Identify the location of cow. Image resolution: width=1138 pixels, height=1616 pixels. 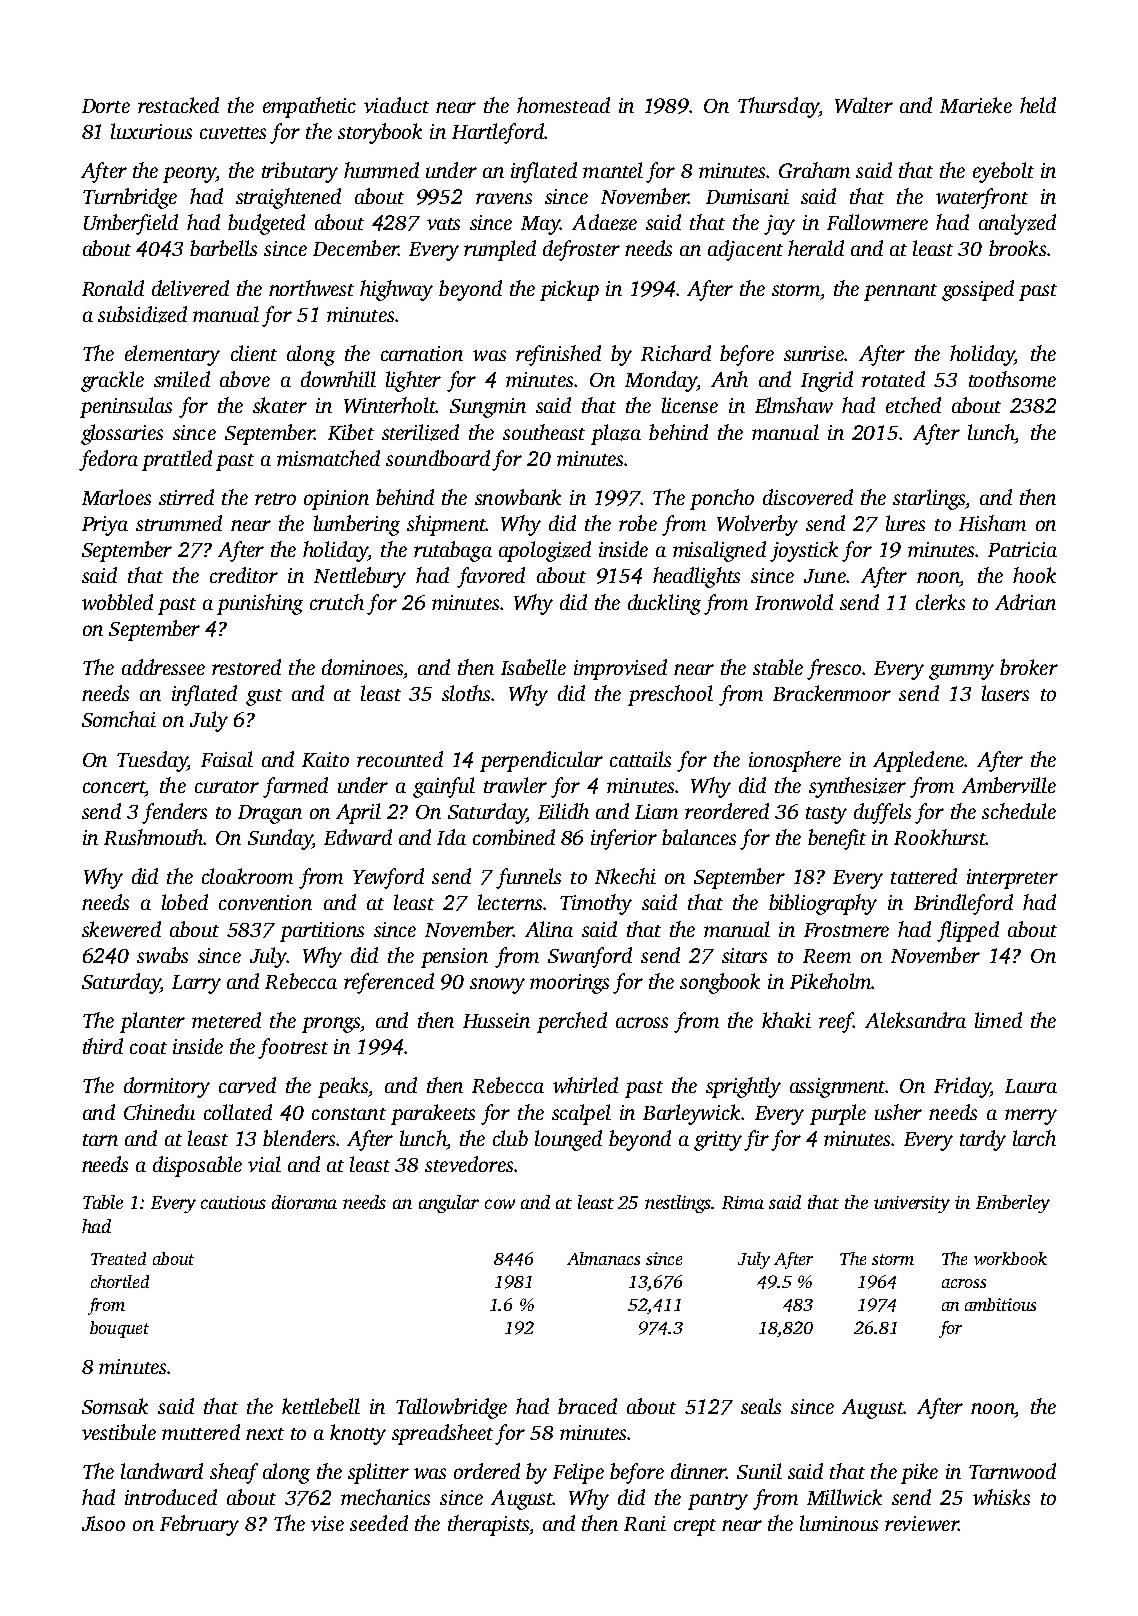
(500, 1204).
